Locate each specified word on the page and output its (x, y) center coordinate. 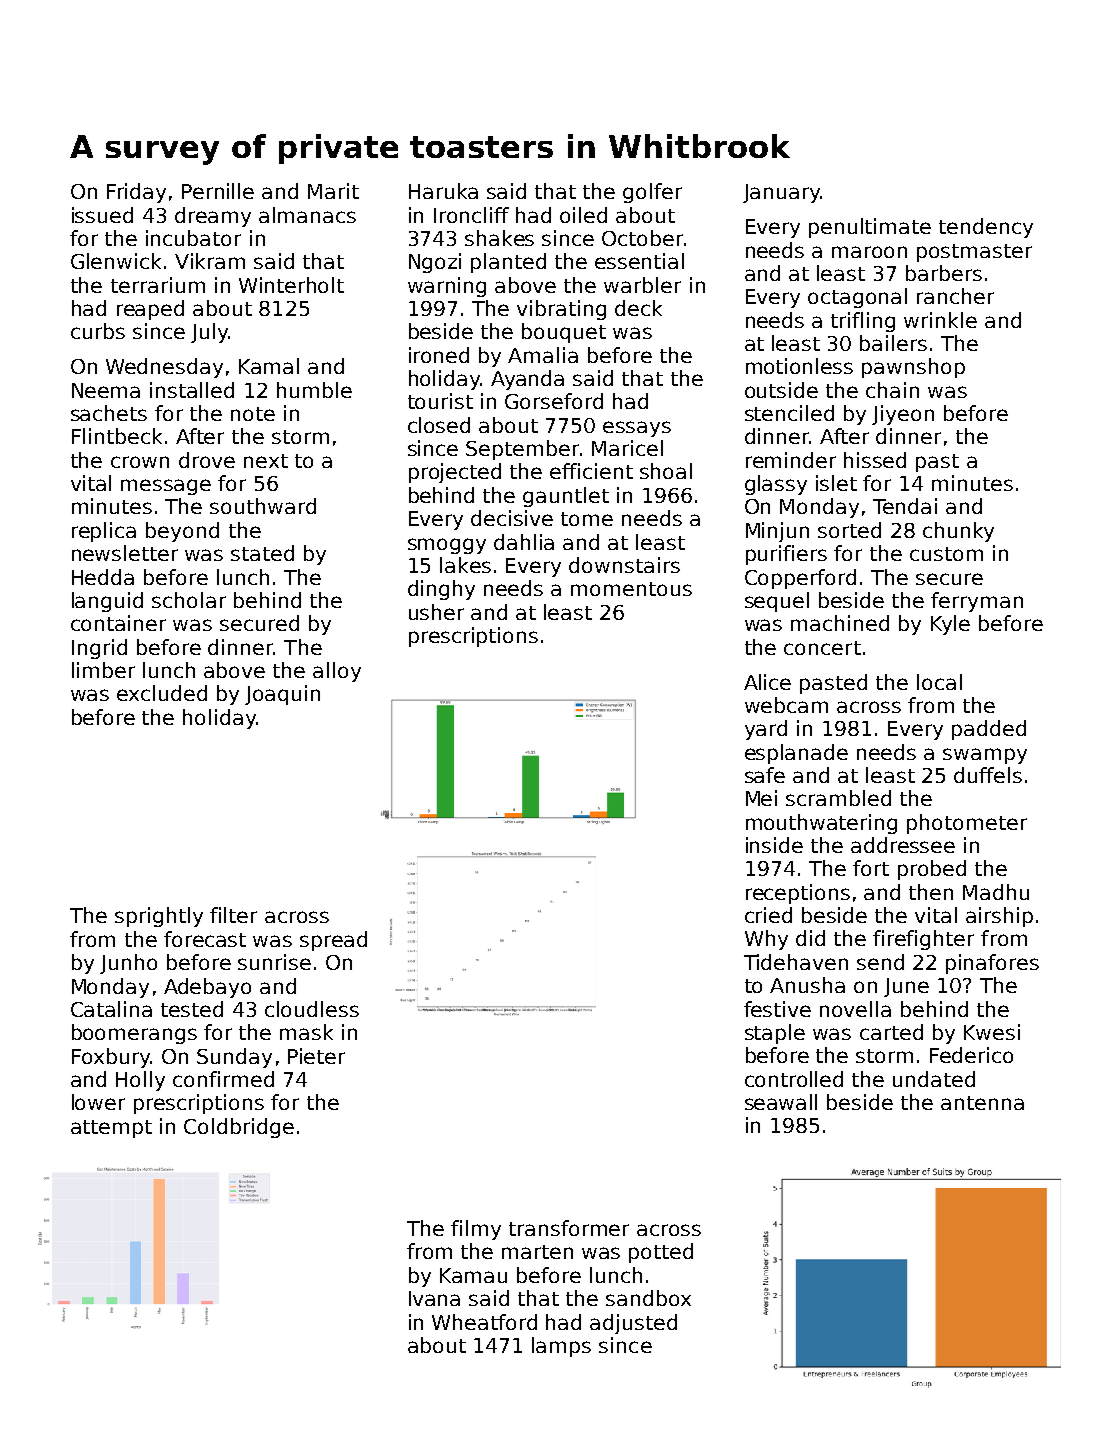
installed (192, 390)
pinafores (992, 964)
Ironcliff (471, 215)
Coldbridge (239, 1128)
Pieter (316, 1056)
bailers (893, 343)
